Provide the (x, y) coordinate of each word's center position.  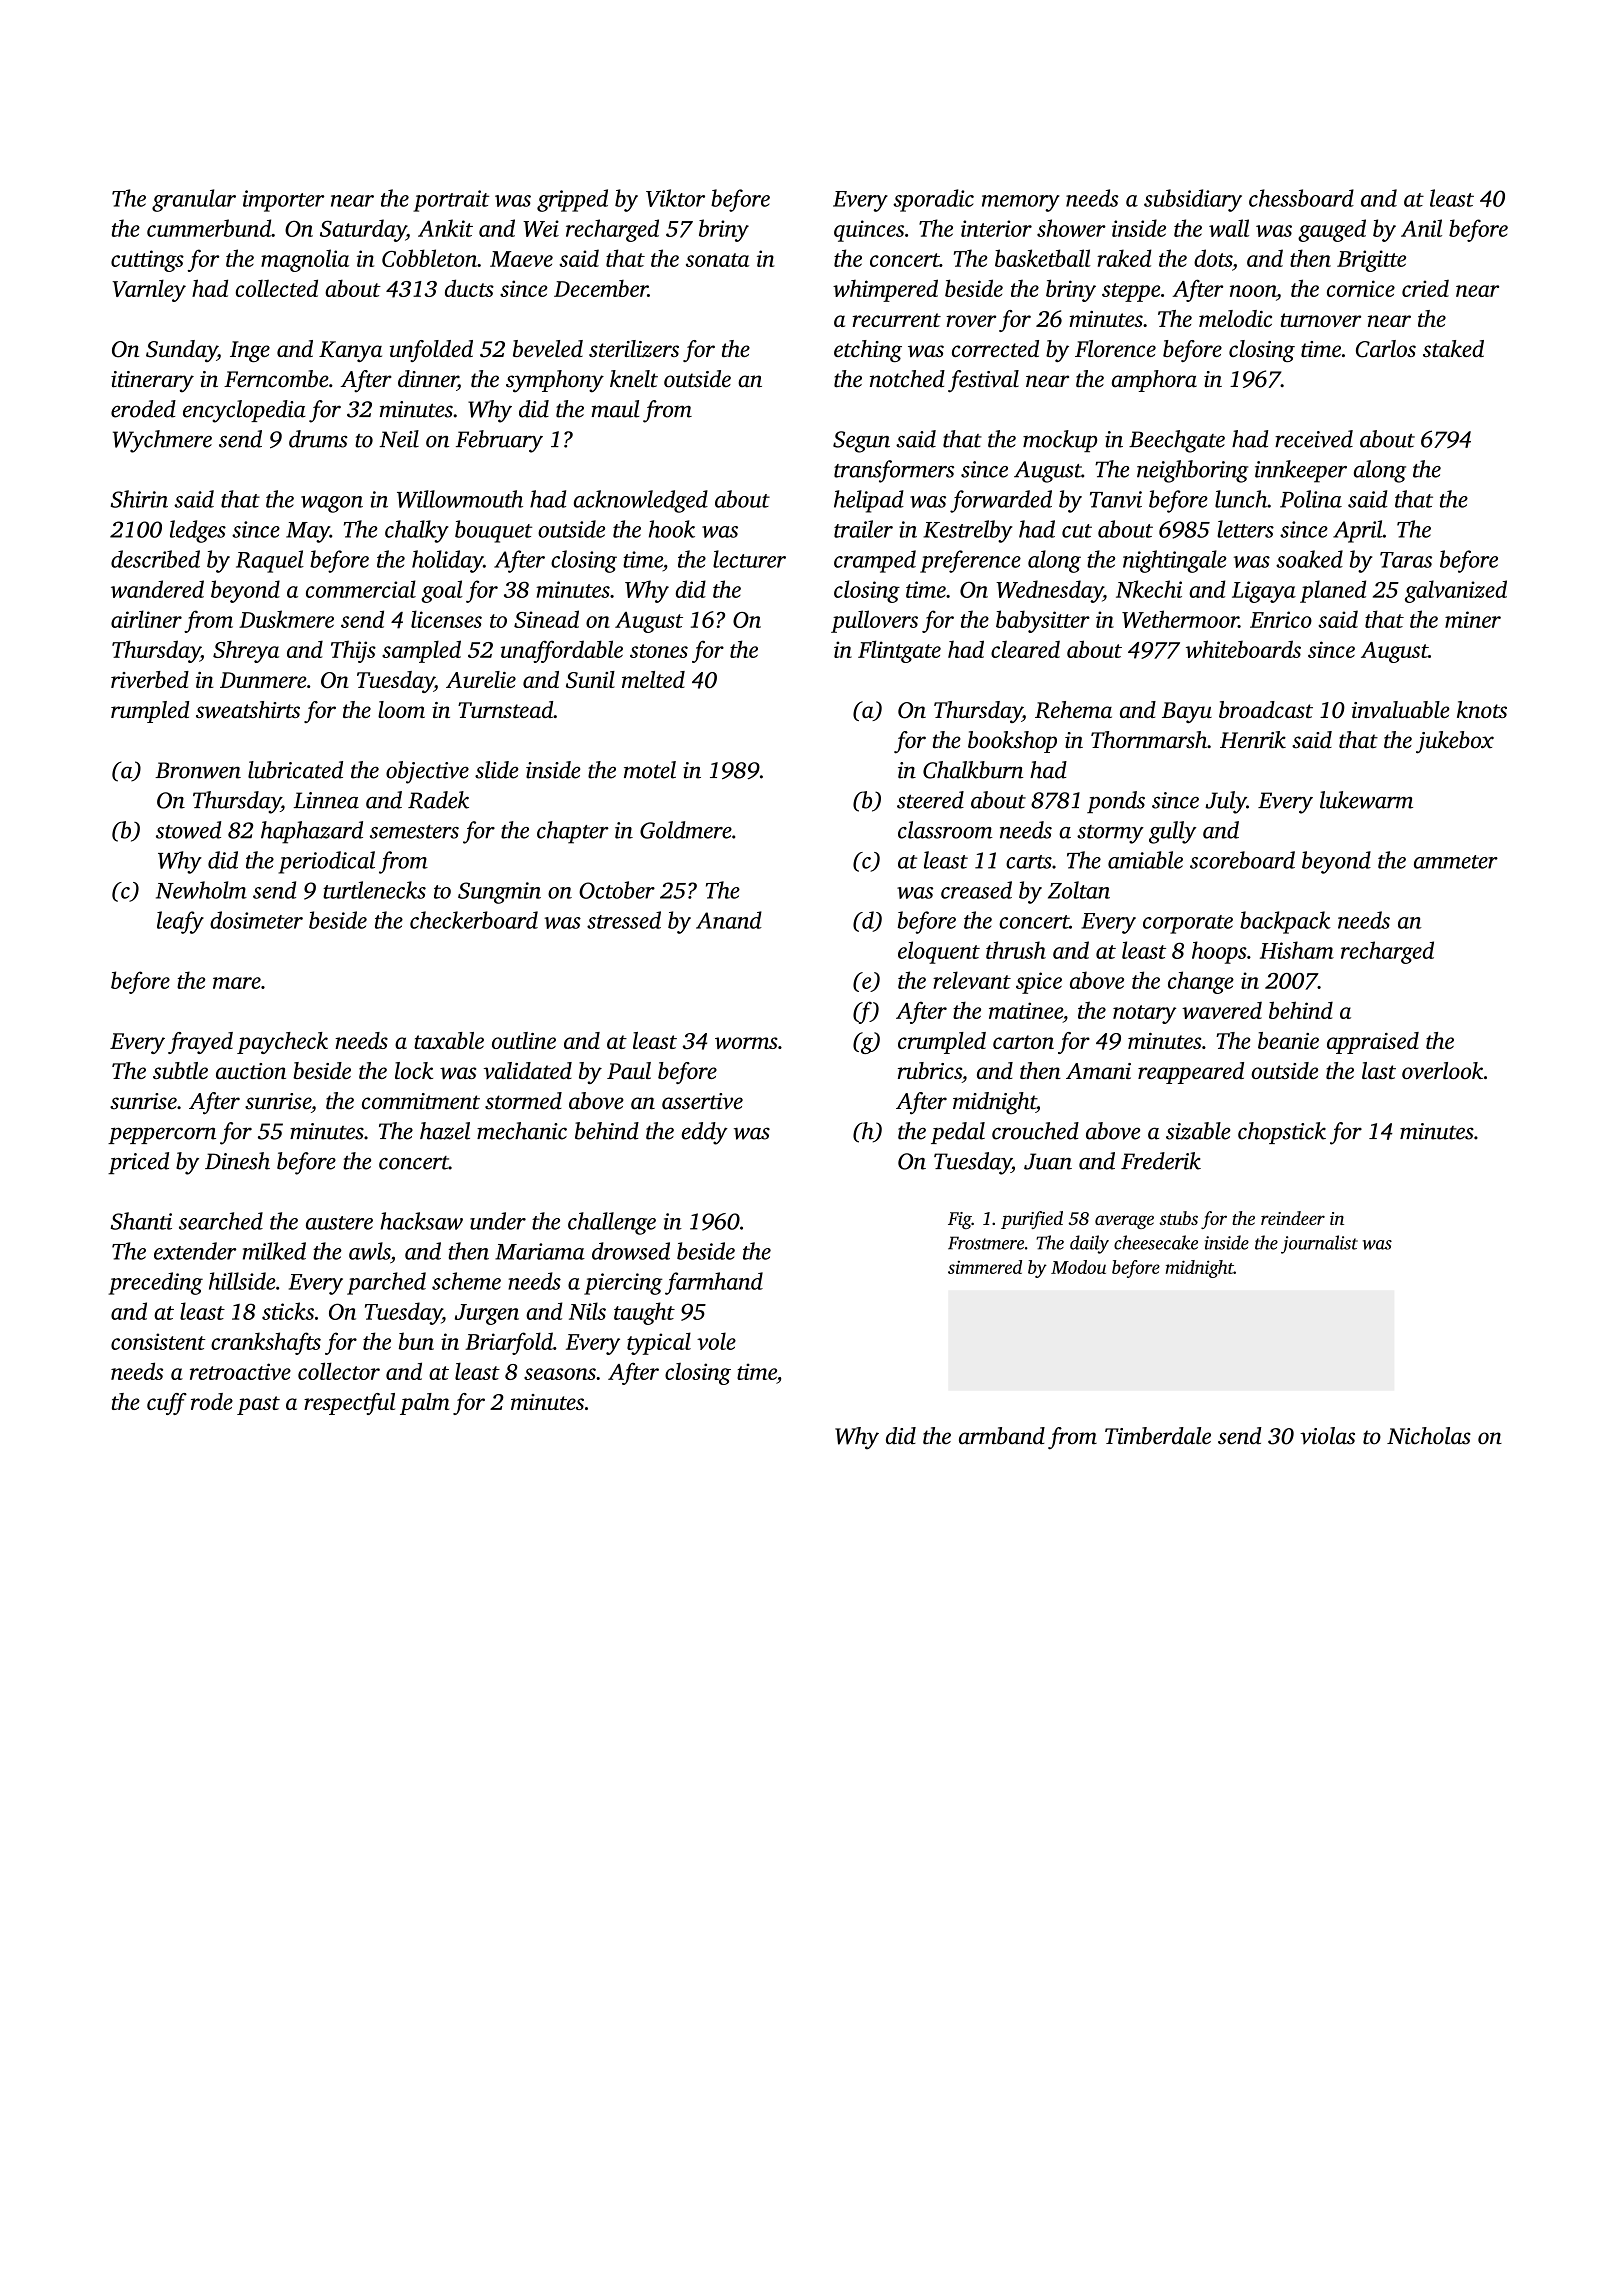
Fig (960, 1220)
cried (1425, 288)
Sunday (181, 351)
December (601, 288)
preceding (155, 1283)
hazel (445, 1131)
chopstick (1282, 1133)
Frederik (1161, 1161)
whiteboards (1243, 649)
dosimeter (256, 920)
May (308, 532)
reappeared (1191, 1073)
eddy (705, 1133)
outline (524, 1040)
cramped (875, 561)
